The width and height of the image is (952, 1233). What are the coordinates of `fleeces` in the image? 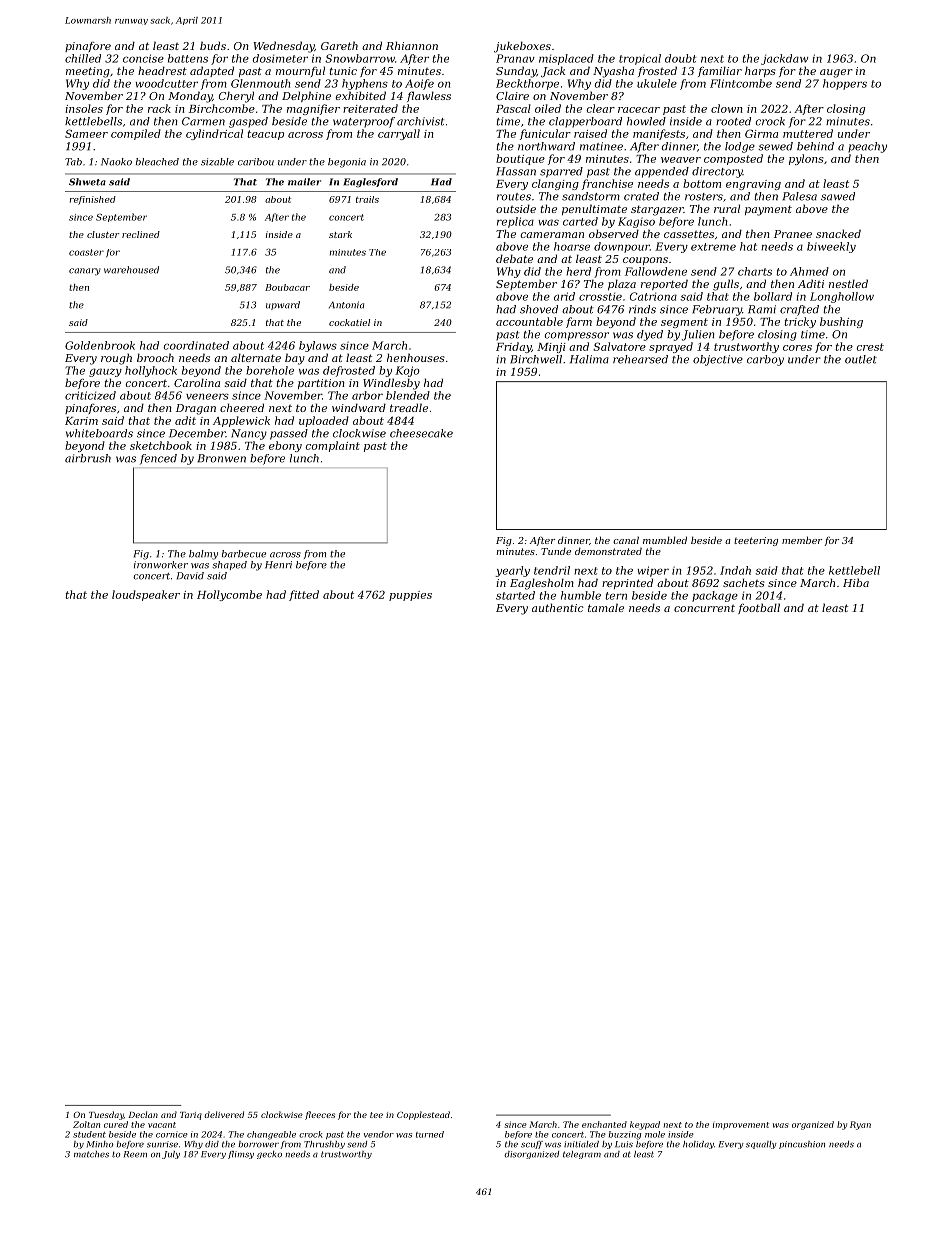 It's located at (320, 1115).
